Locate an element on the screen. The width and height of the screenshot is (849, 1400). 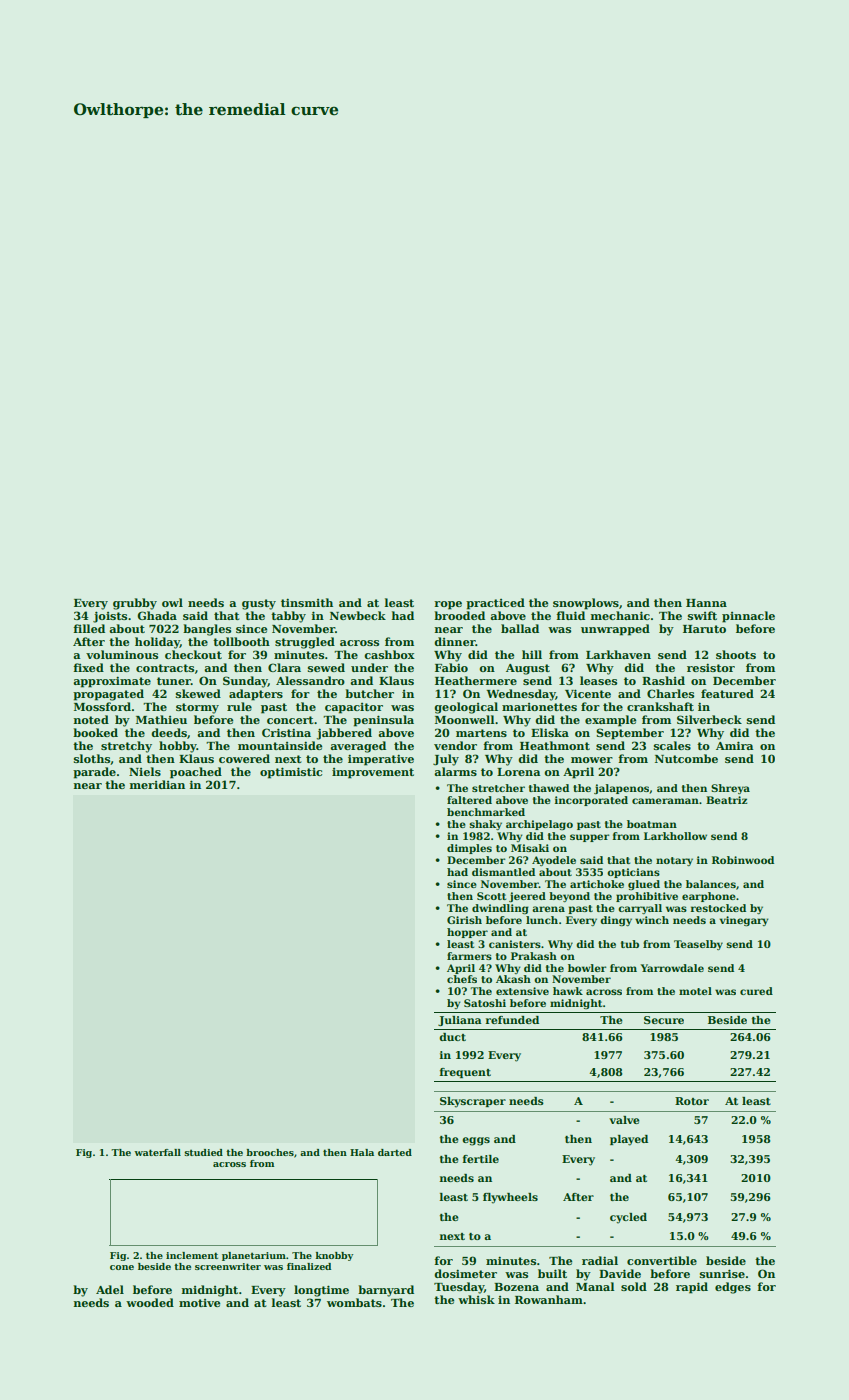
rope is located at coordinates (448, 605).
